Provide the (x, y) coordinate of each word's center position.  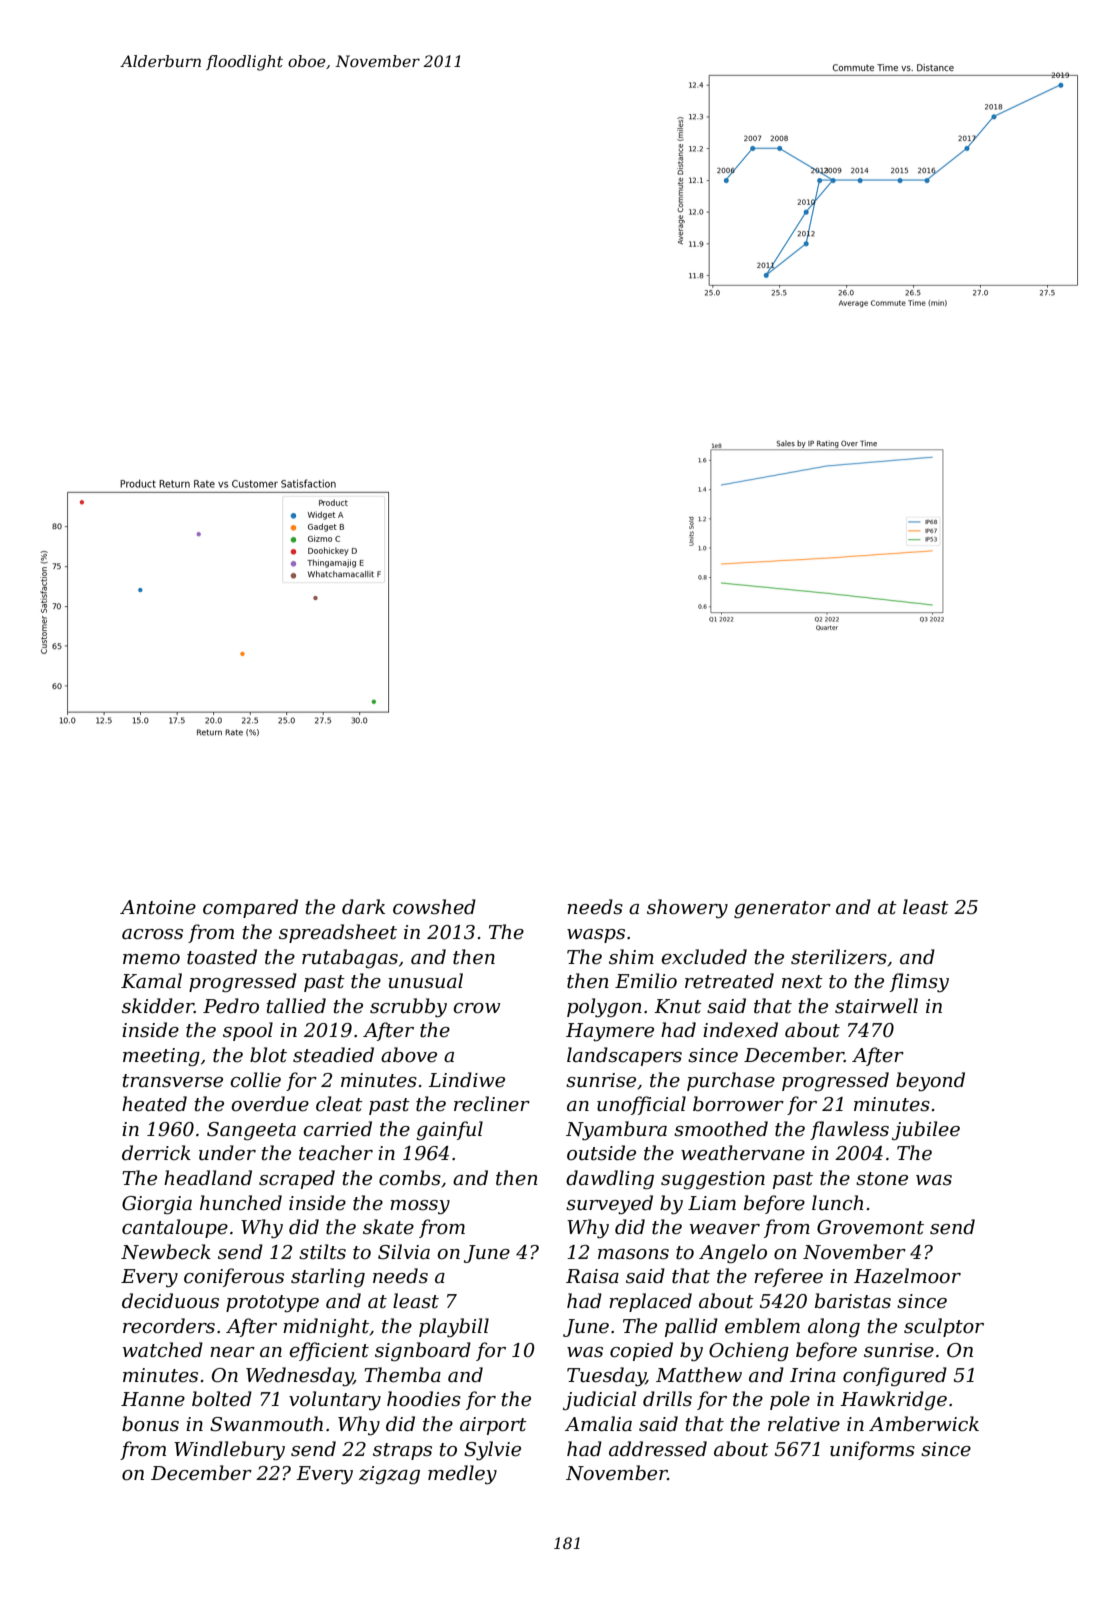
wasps (596, 936)
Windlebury (229, 1451)
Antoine (158, 907)
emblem (762, 1326)
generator (782, 909)
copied (641, 1351)
